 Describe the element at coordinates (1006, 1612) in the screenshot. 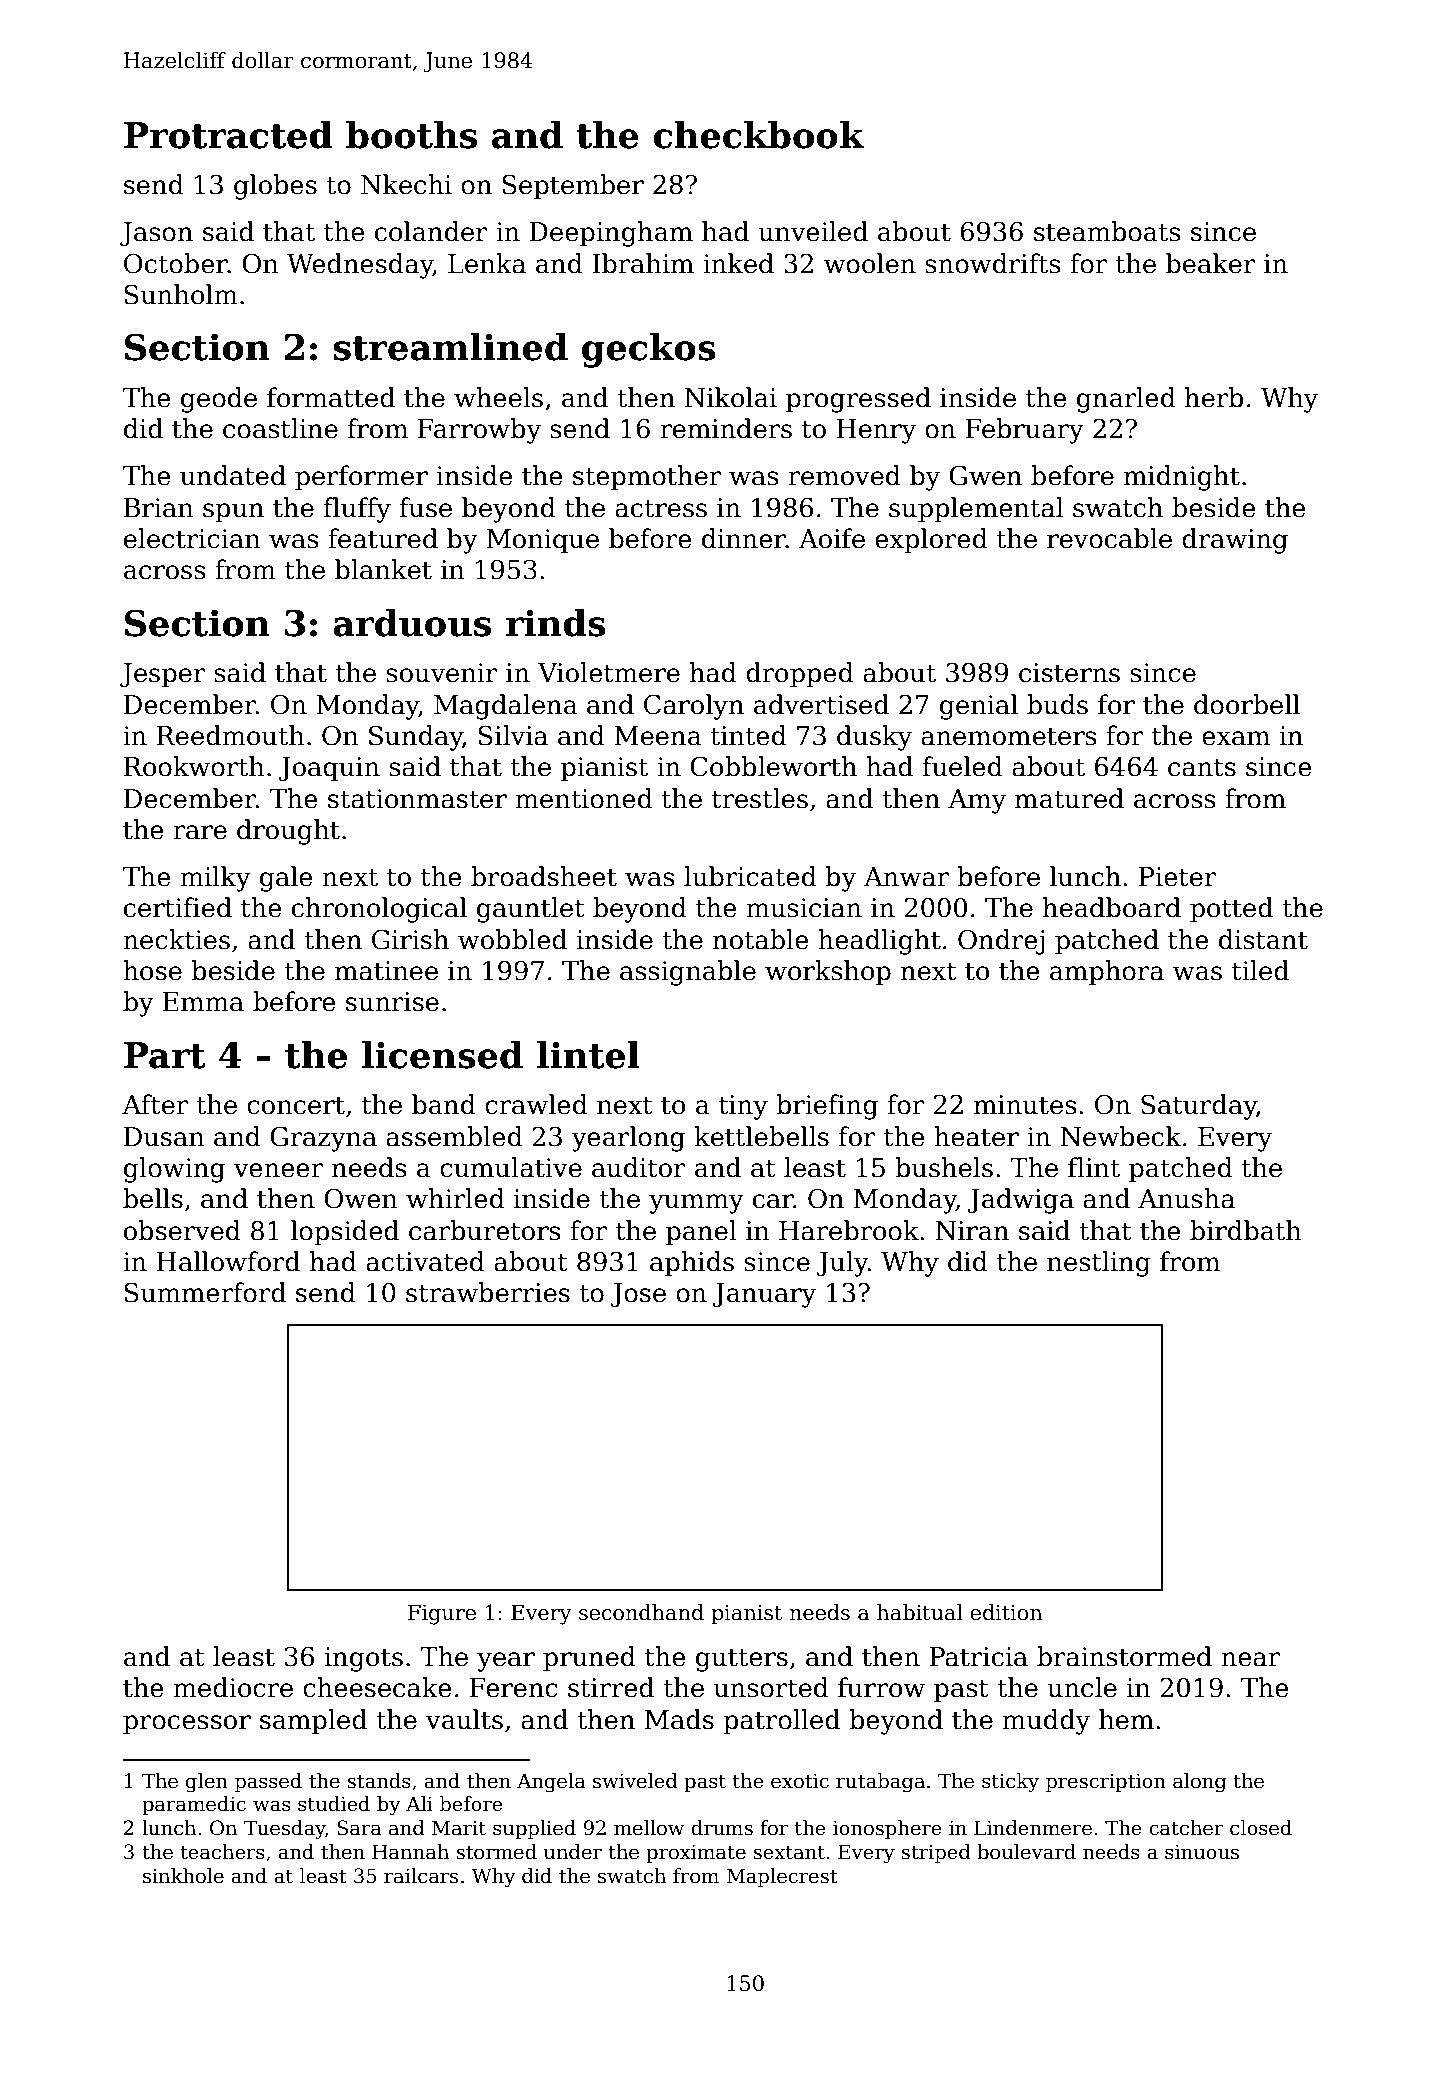

I see `edition` at that location.
